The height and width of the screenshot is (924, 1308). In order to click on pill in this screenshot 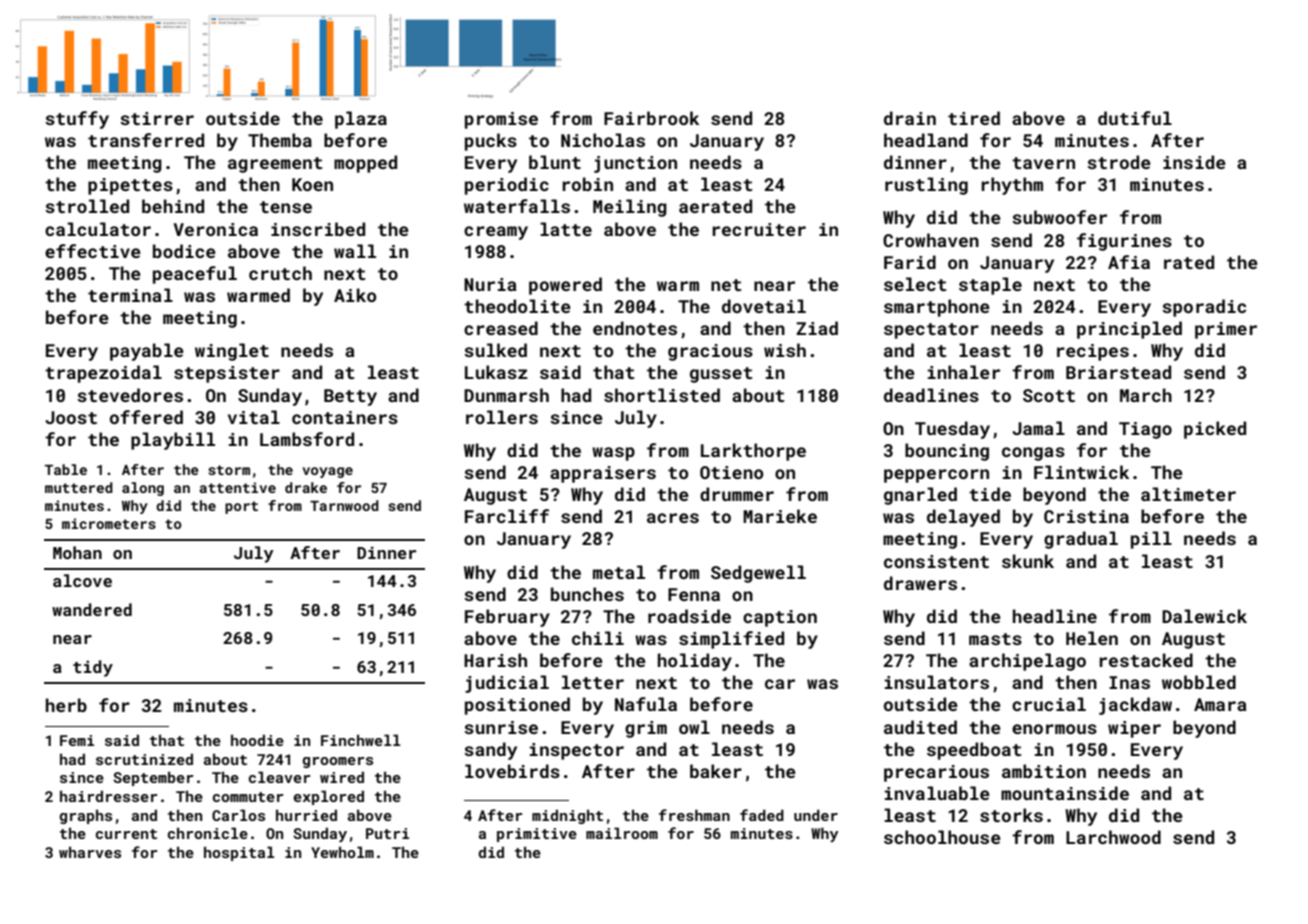, I will do `click(1151, 540)`.
